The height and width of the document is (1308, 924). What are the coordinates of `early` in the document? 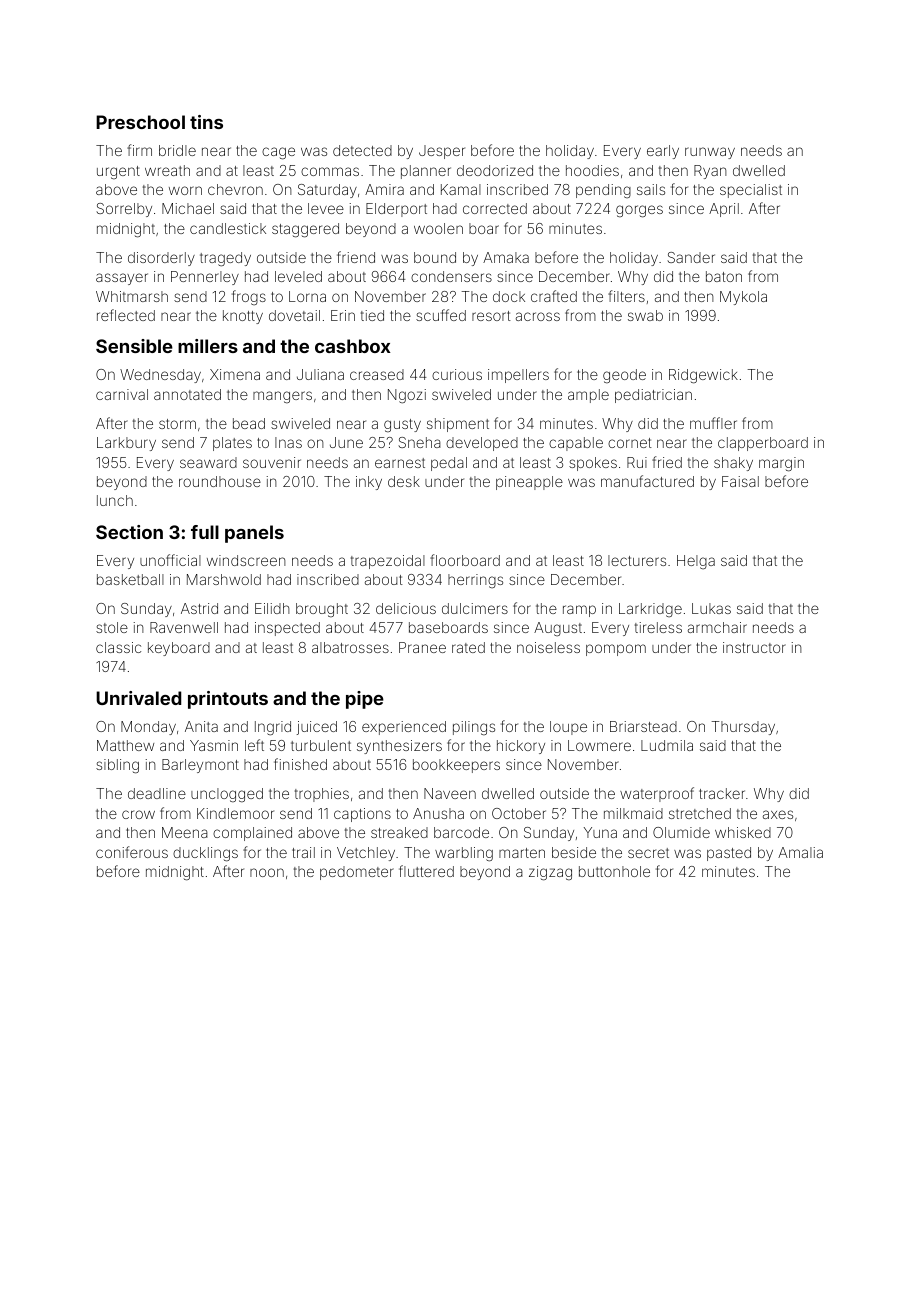 It's located at (663, 152).
